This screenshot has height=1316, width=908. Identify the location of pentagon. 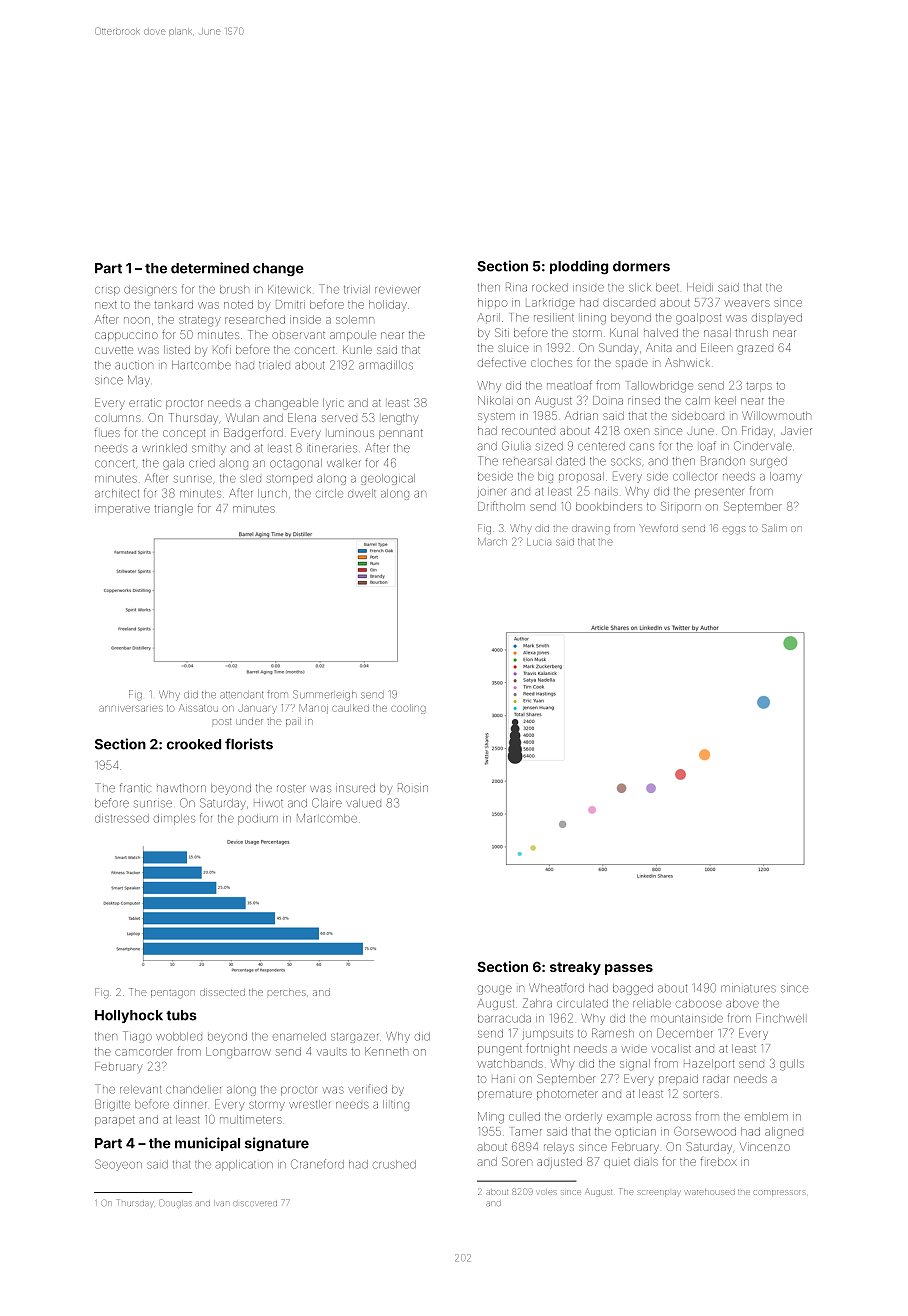
(172, 994).
